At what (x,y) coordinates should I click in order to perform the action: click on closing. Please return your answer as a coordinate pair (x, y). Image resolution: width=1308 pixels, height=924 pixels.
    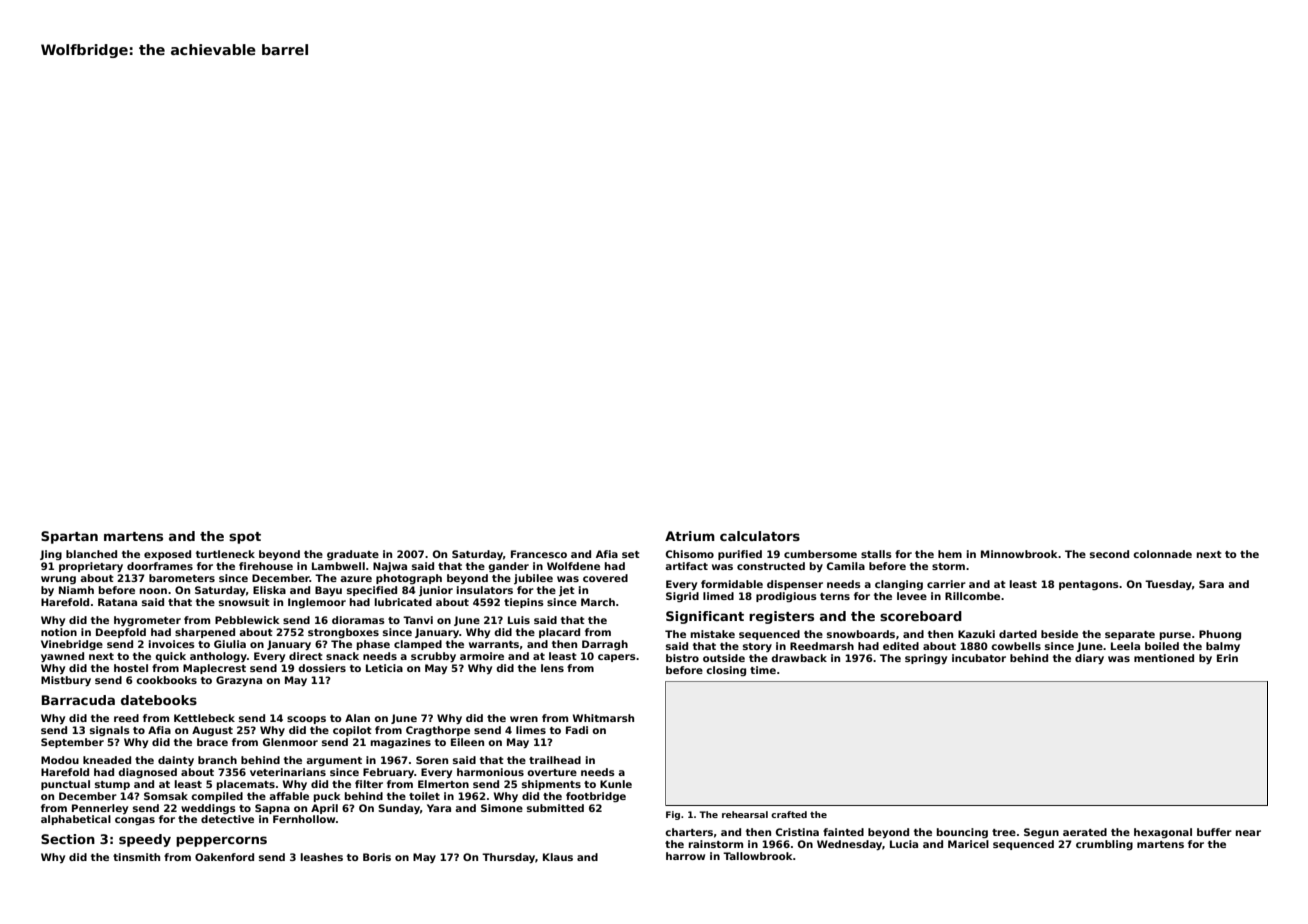
    Looking at the image, I should click on (726, 671).
